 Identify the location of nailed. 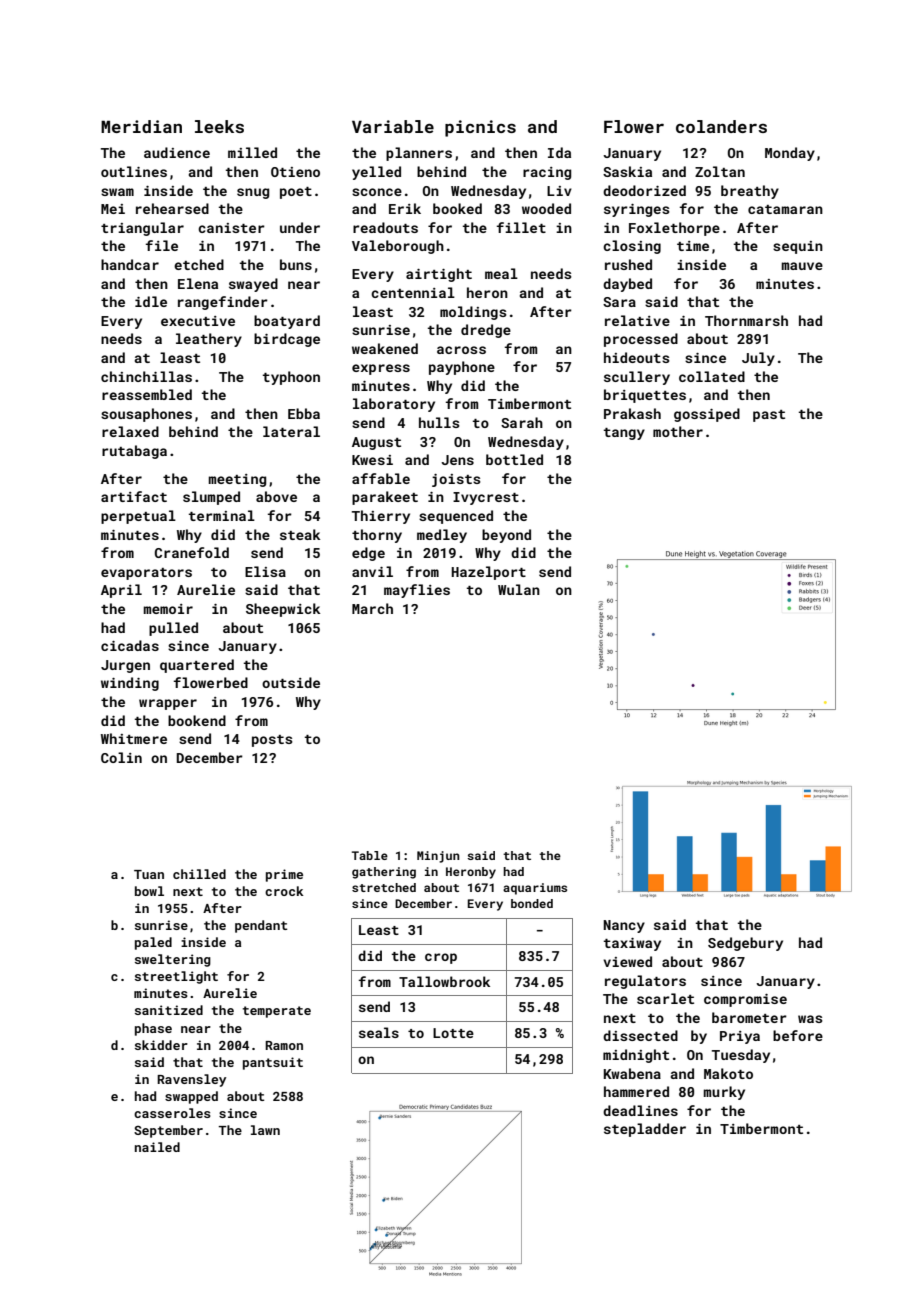
(157, 1147).
